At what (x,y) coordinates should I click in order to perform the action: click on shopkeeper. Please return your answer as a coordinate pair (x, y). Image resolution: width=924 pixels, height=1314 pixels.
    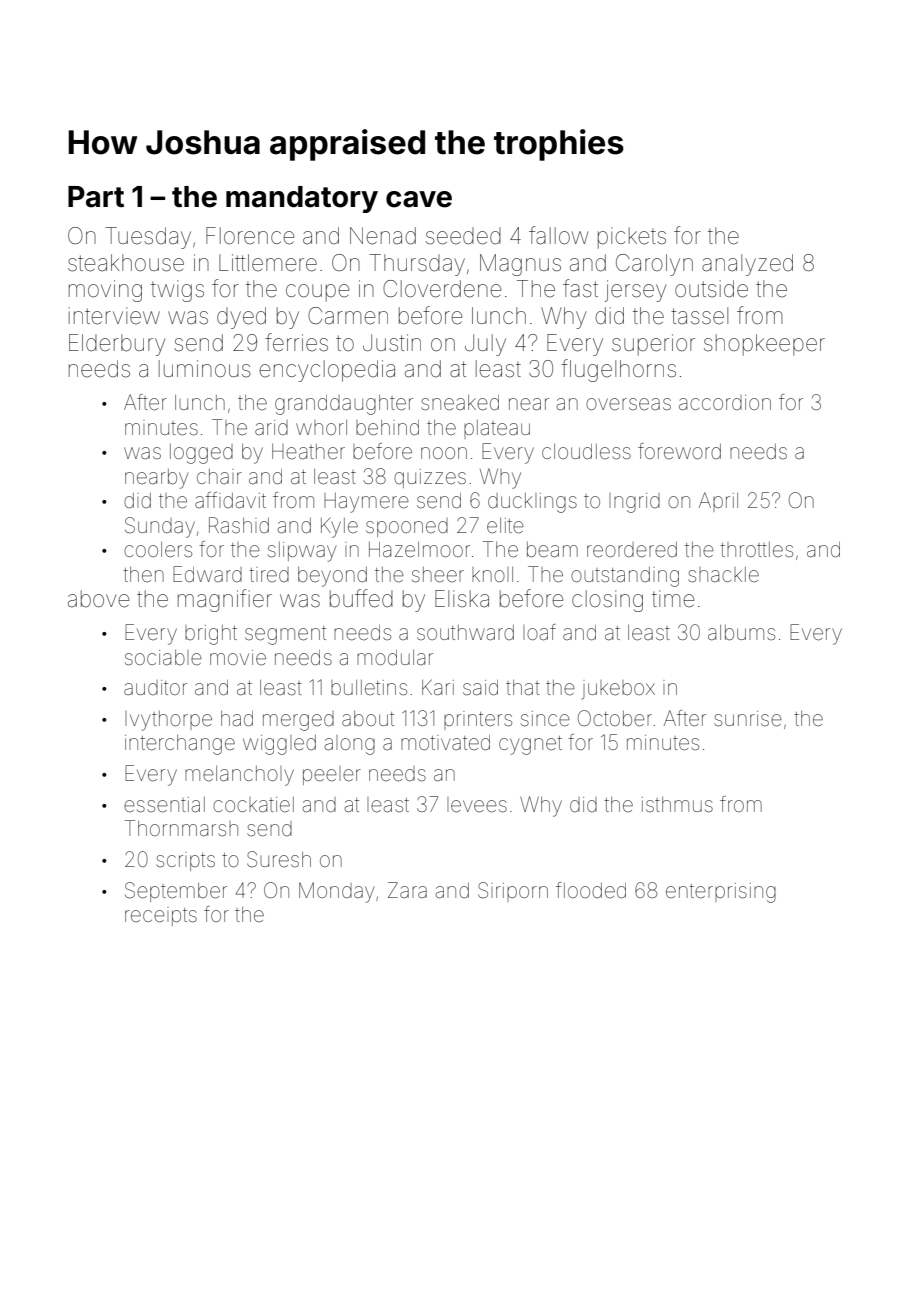
    Looking at the image, I should click on (764, 345).
